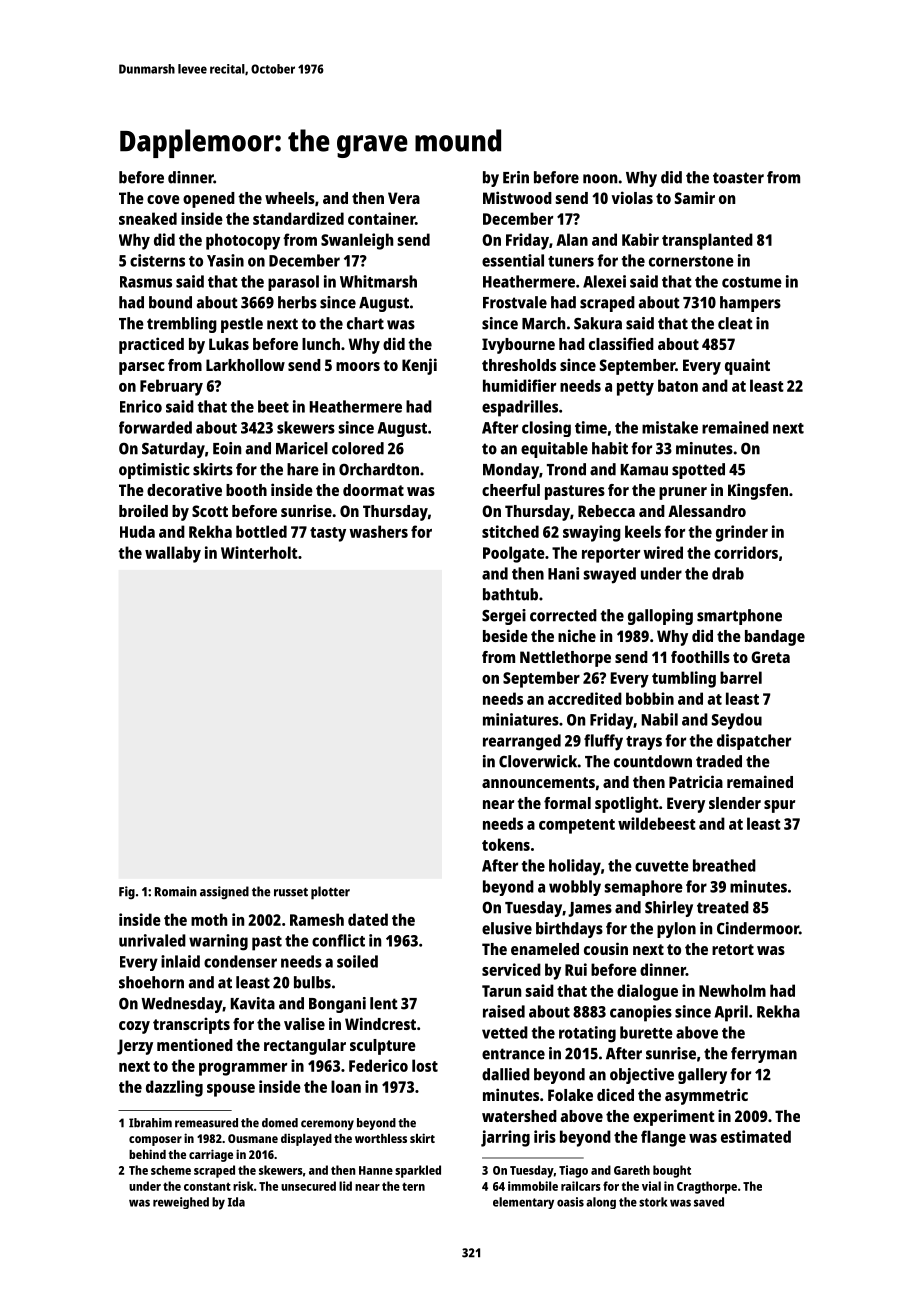 The width and height of the page is (924, 1308). What do you see at coordinates (308, 1186) in the page?
I see `unsecured` at bounding box center [308, 1186].
